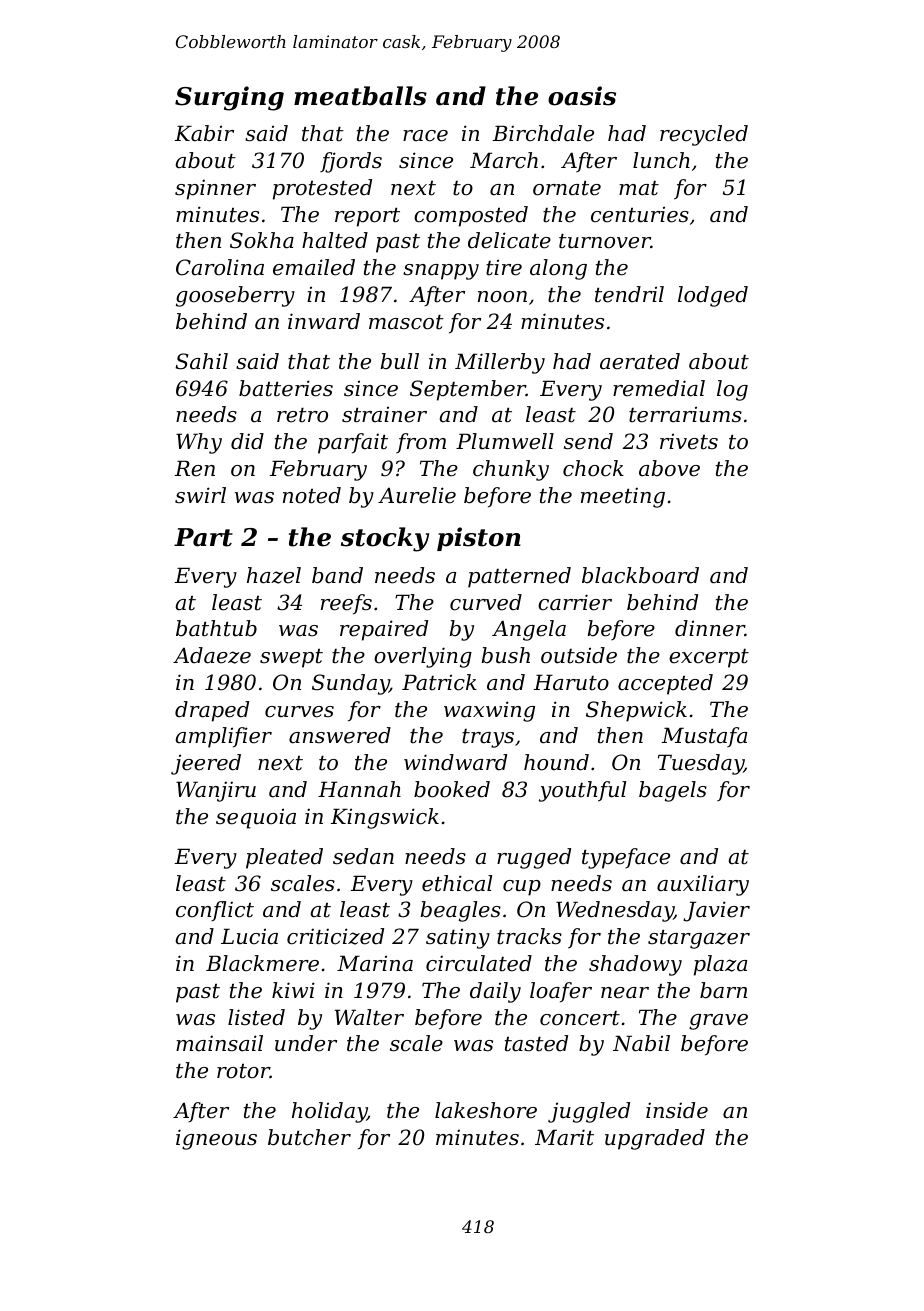 This image has width=924, height=1311. Describe the element at coordinates (655, 1139) in the image. I see `upgraded` at that location.
